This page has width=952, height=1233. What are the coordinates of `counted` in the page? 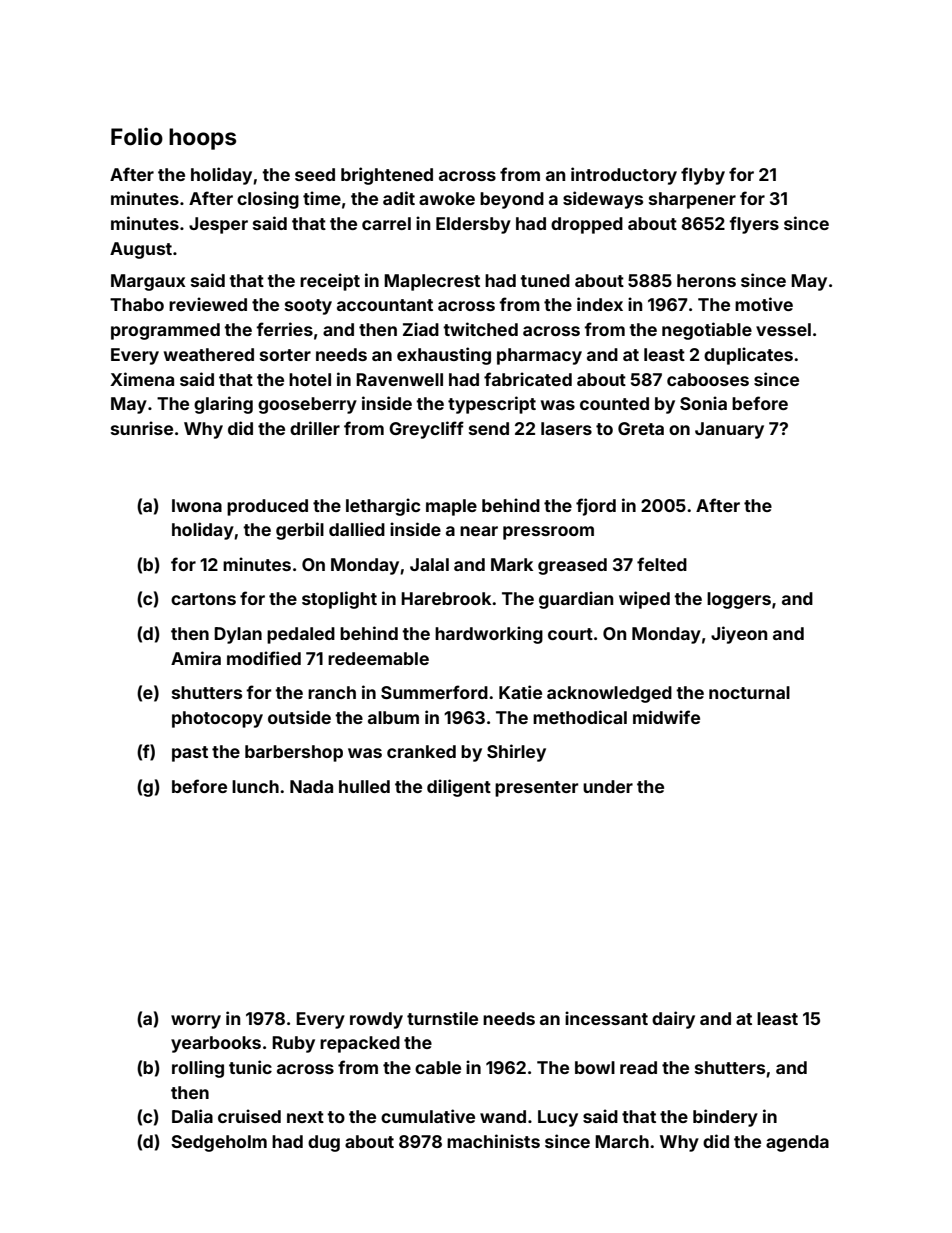 It's located at (614, 403).
